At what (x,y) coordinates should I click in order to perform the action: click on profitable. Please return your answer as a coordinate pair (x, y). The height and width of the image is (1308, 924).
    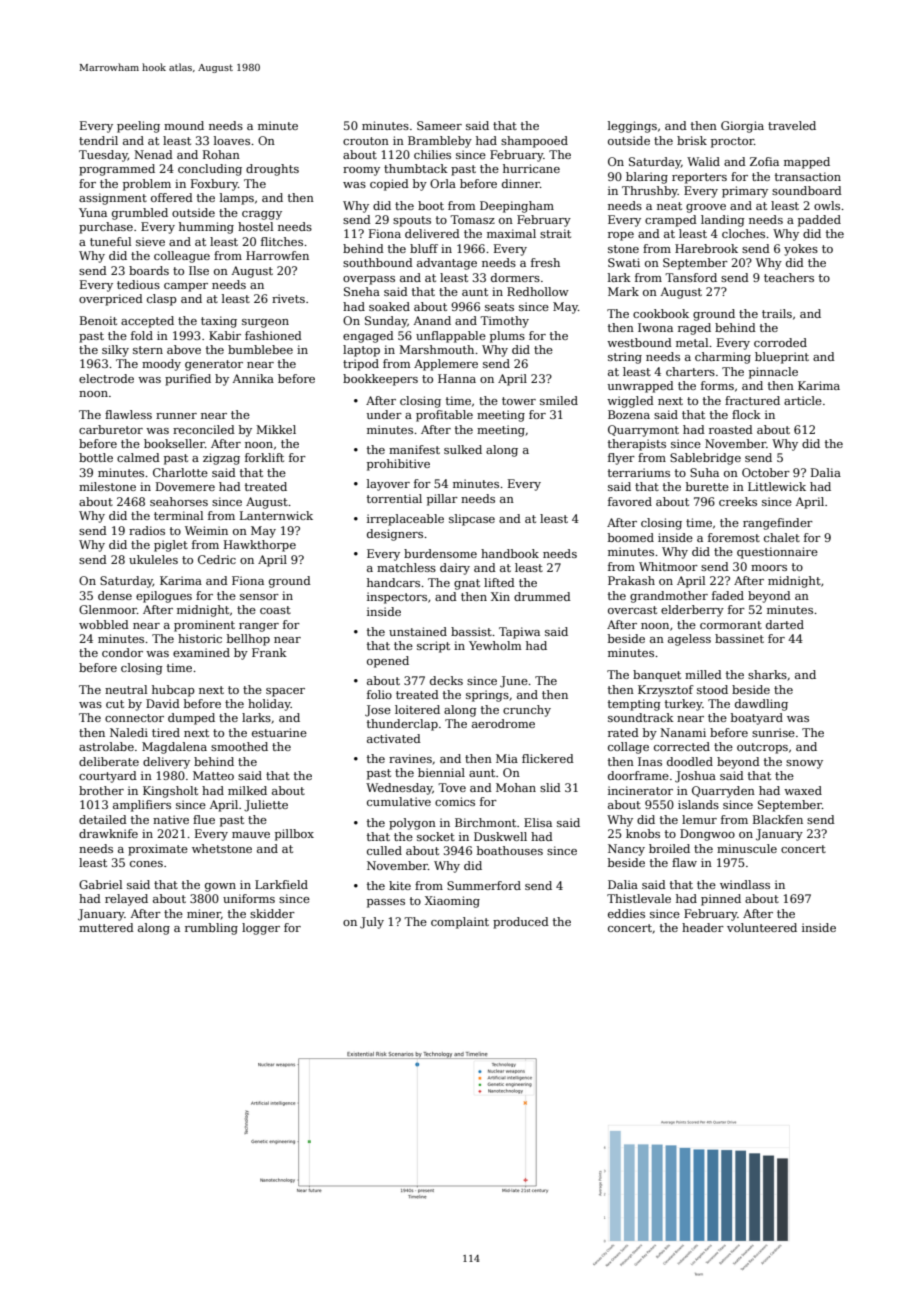
    Looking at the image, I should click on (444, 416).
